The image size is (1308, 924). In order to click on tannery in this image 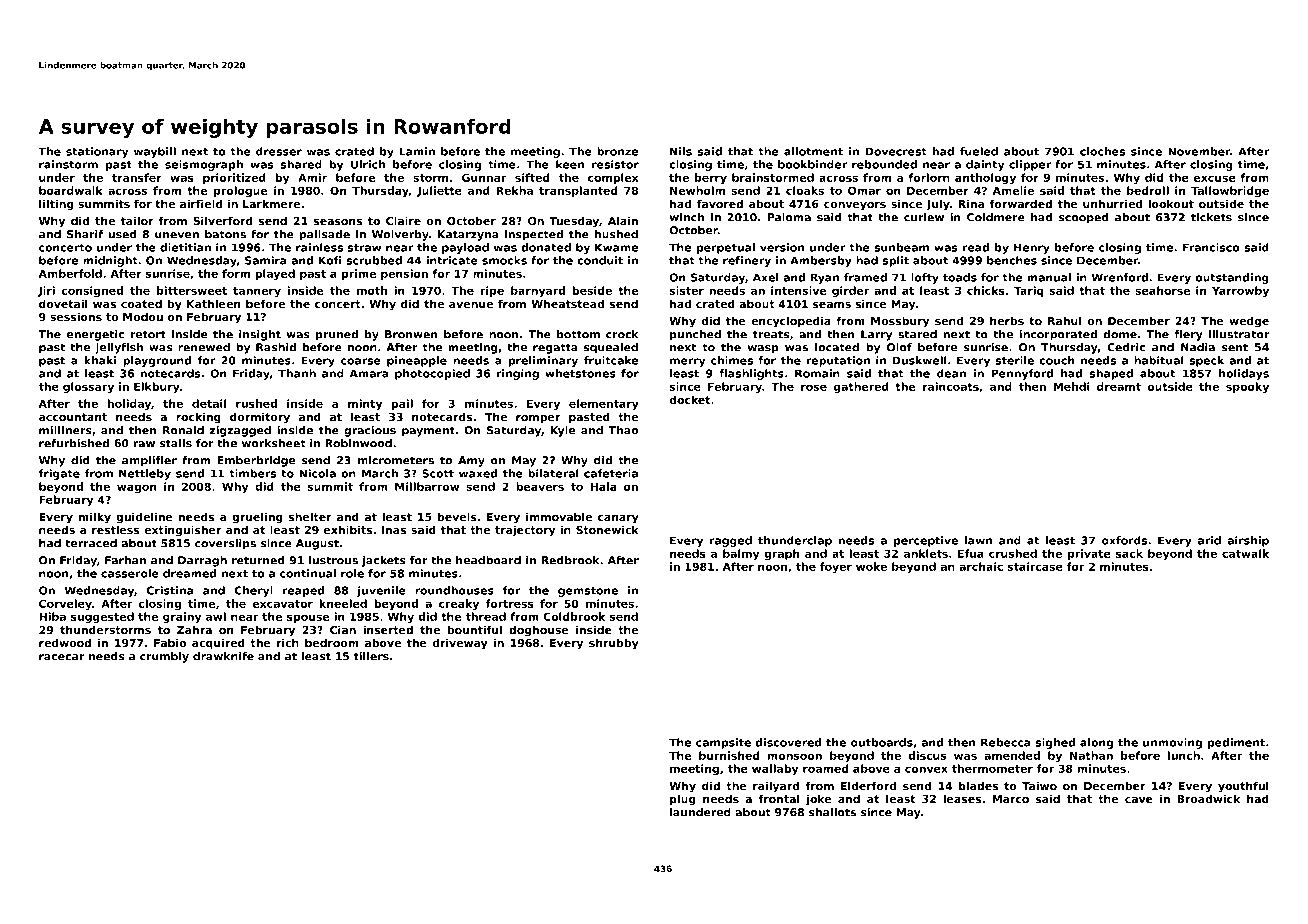, I will do `click(257, 292)`.
